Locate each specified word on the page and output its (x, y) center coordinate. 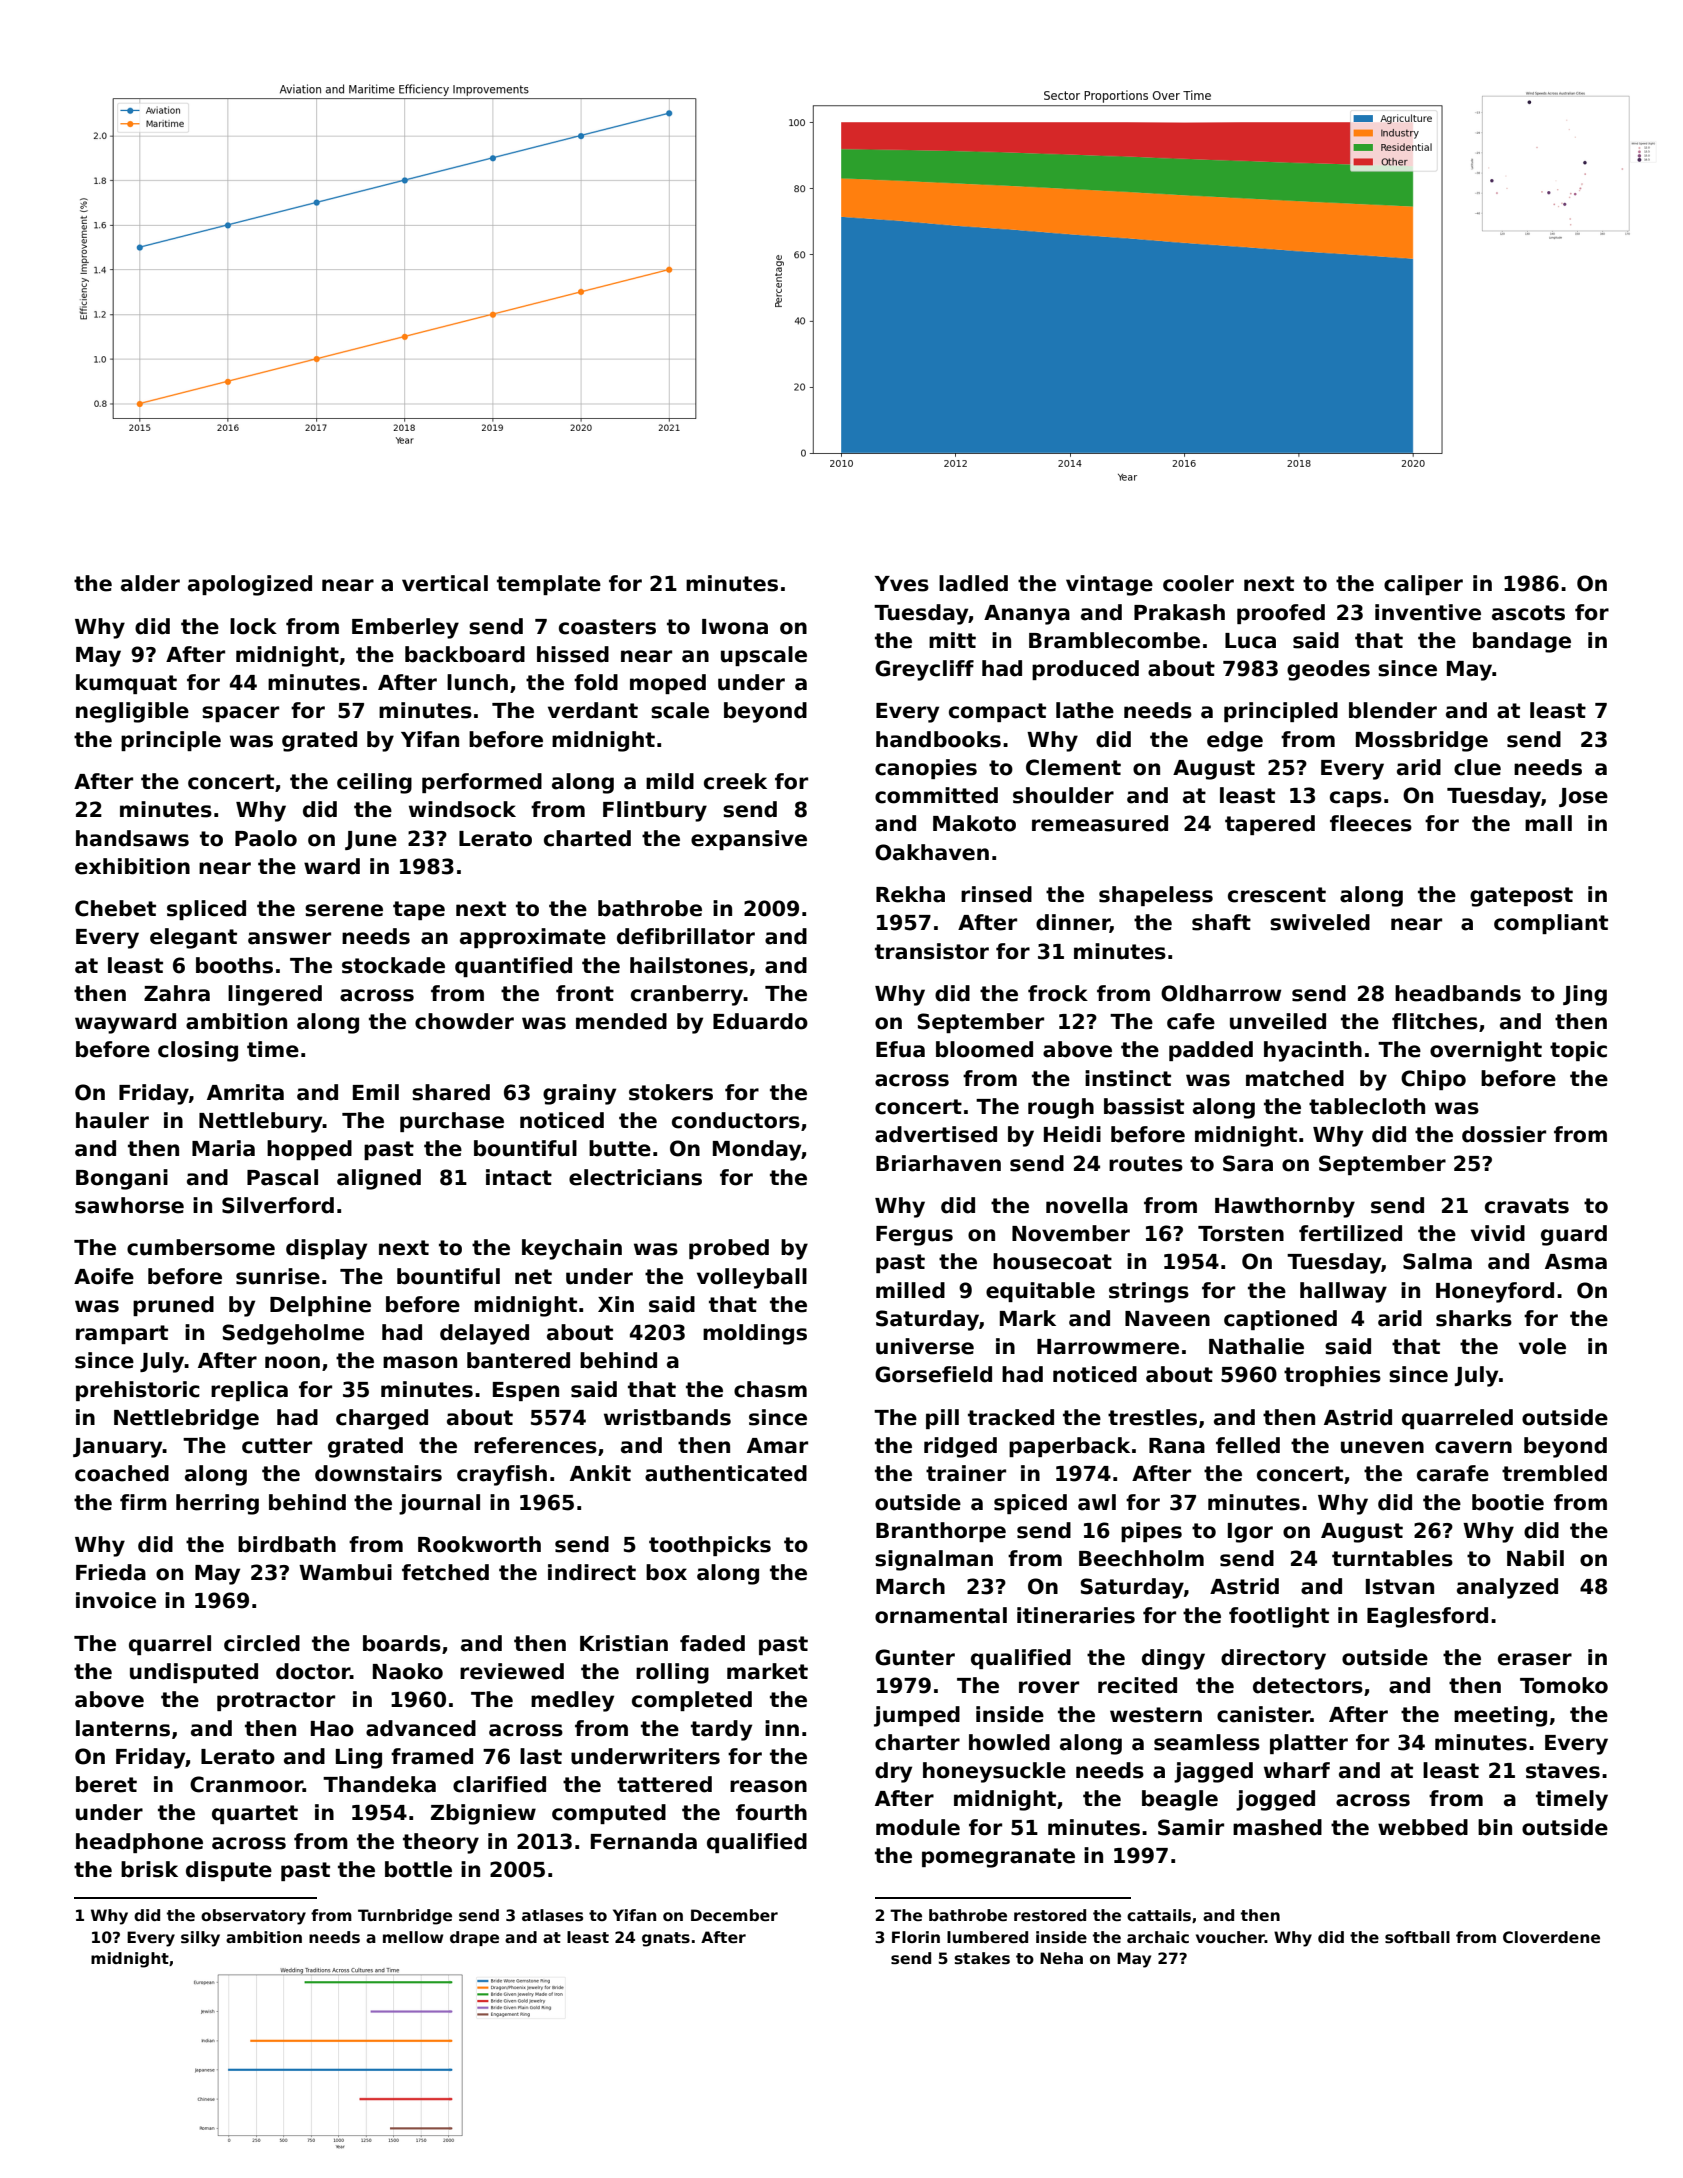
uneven (1382, 1447)
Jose (1583, 797)
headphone (139, 1843)
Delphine (320, 1306)
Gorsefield (933, 1374)
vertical (445, 583)
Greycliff (924, 670)
